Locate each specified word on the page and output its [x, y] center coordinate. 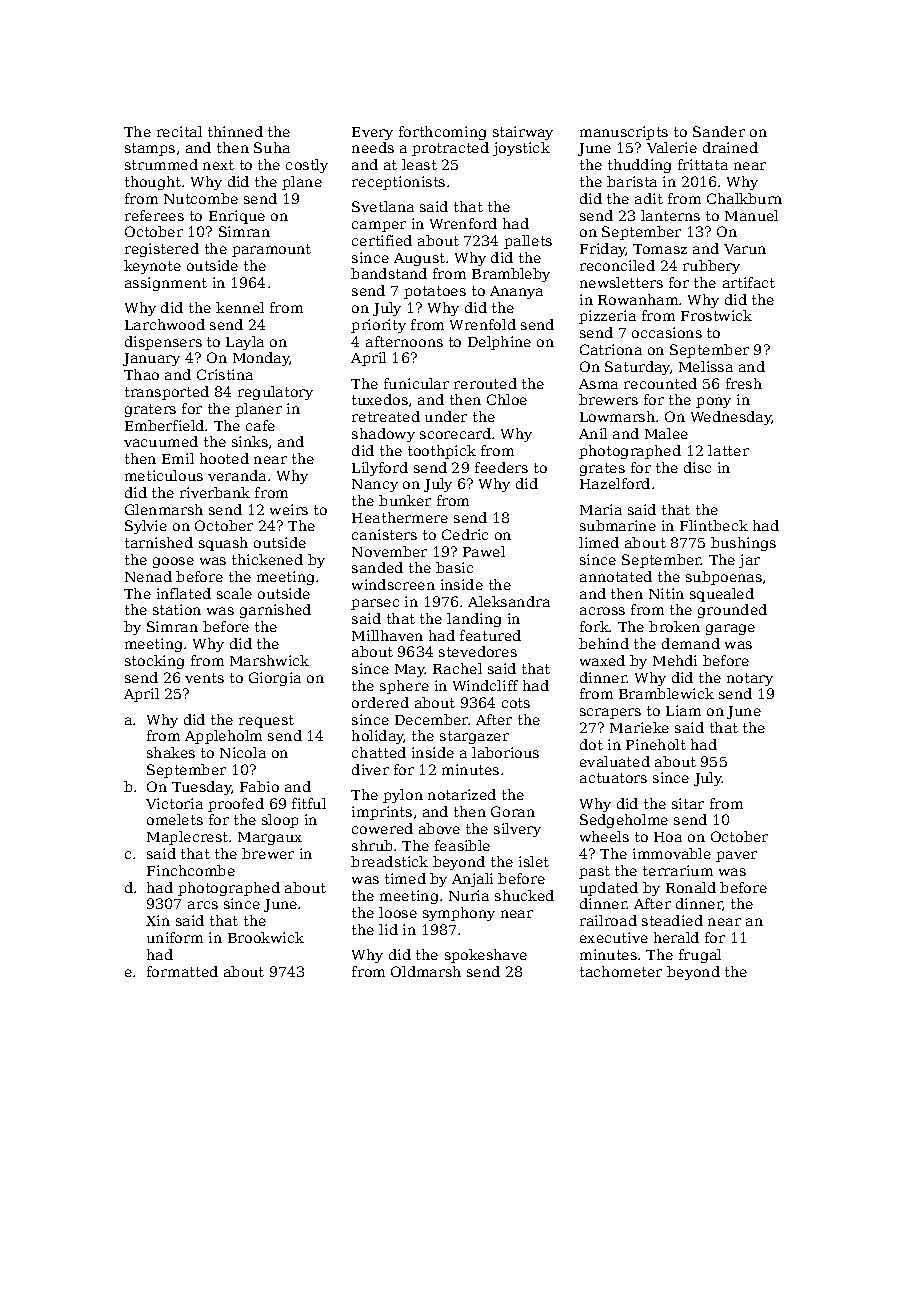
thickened [267, 559]
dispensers [163, 343]
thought [153, 183]
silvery [517, 830]
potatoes [435, 292]
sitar [688, 803]
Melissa [706, 366]
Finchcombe [191, 870]
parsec [375, 604]
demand [691, 643]
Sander [719, 131]
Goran [513, 811]
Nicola [243, 752]
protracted [450, 149]
